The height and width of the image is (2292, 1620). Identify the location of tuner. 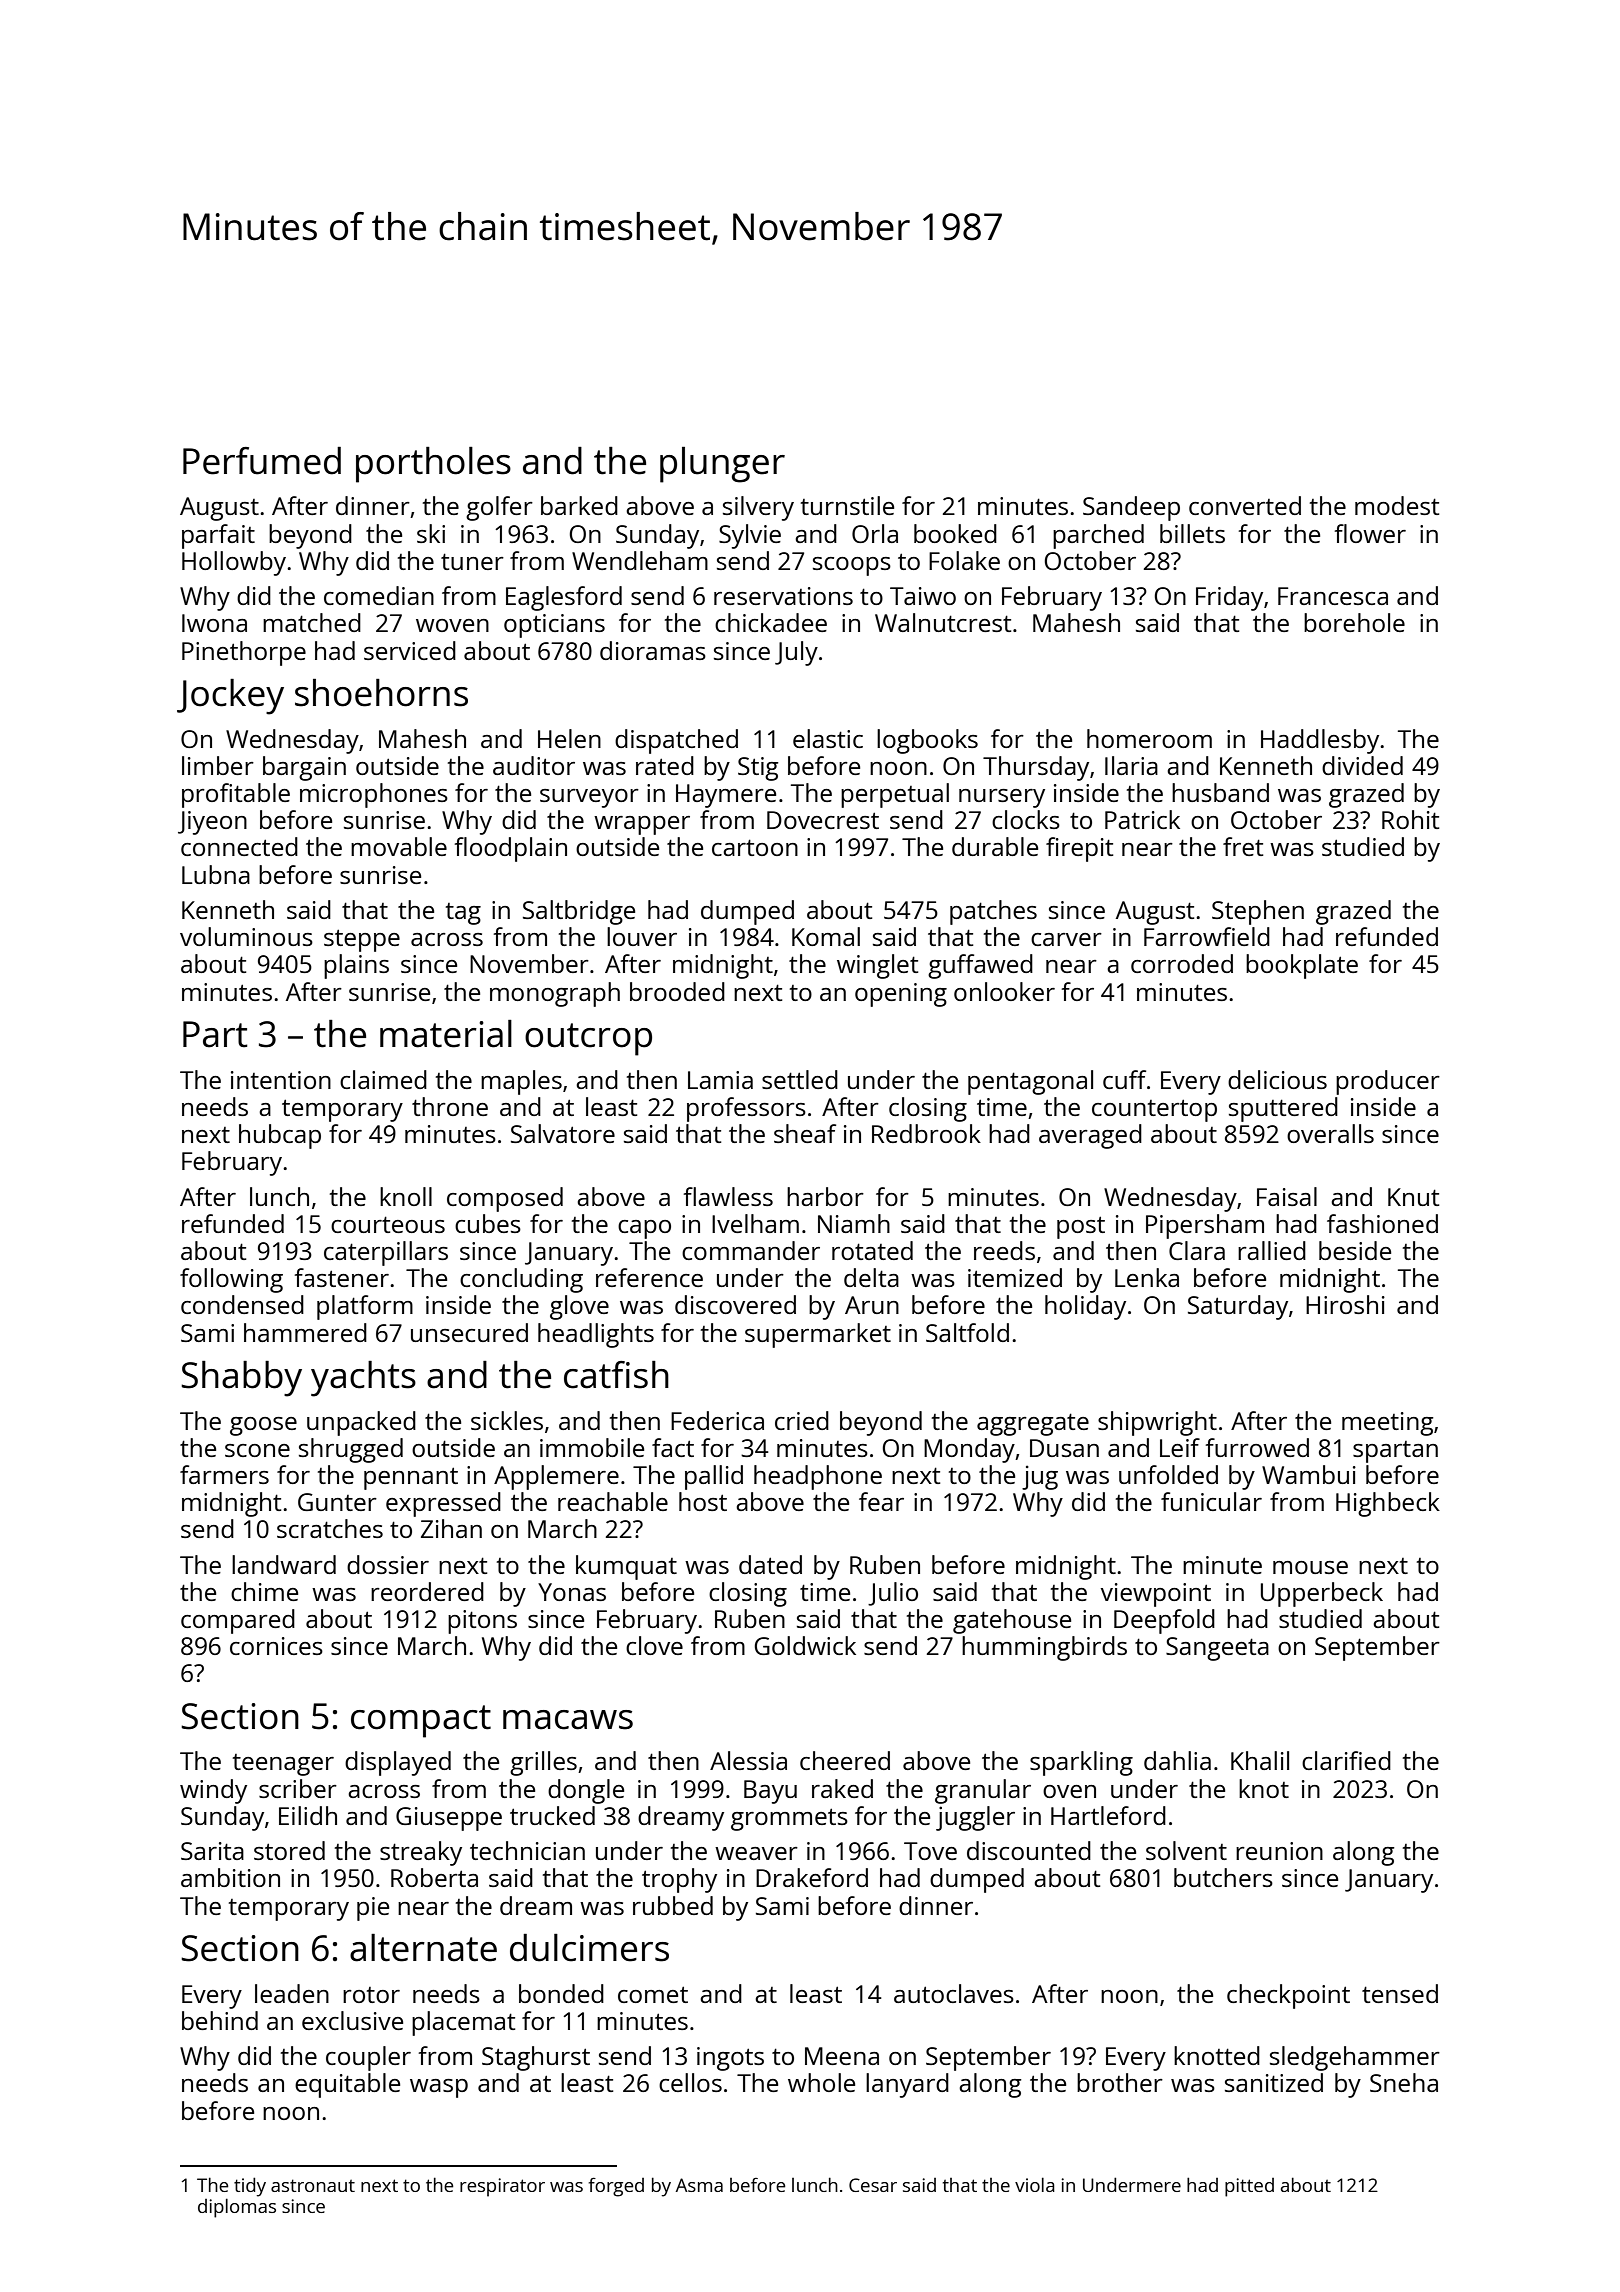
(472, 561).
